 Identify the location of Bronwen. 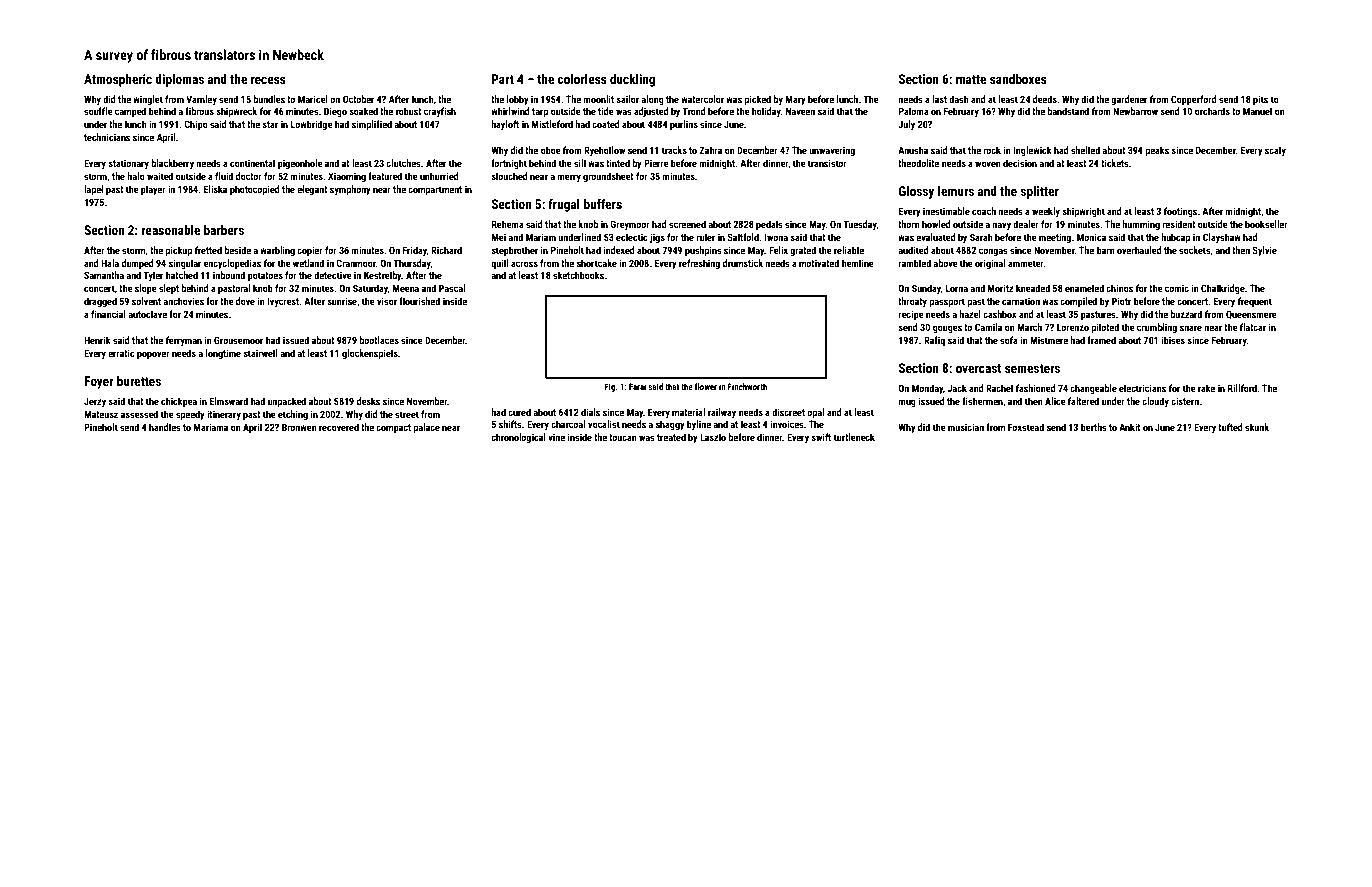
(299, 427).
